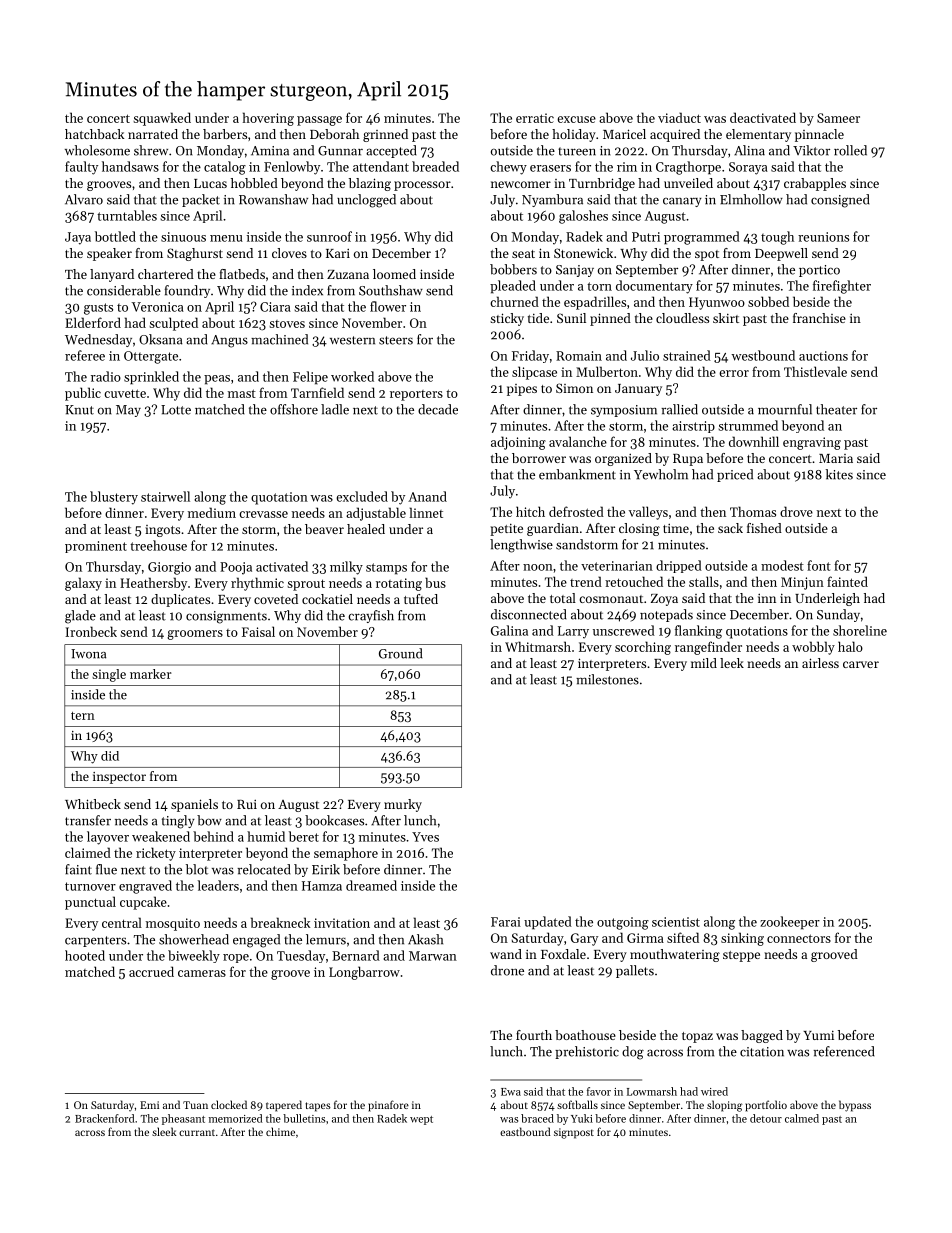  I want to click on Ground, so click(400, 653).
